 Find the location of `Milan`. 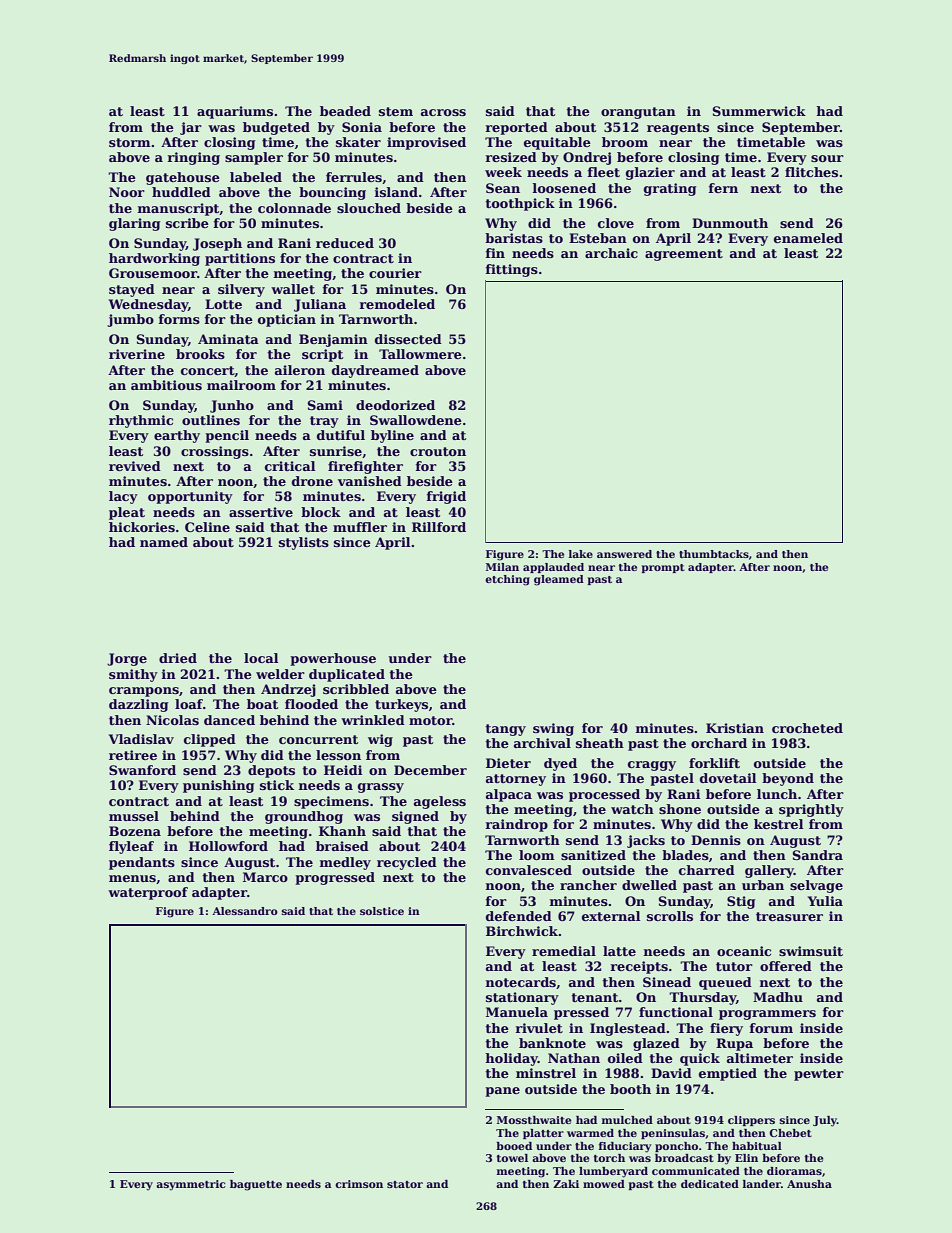

Milan is located at coordinates (502, 567).
